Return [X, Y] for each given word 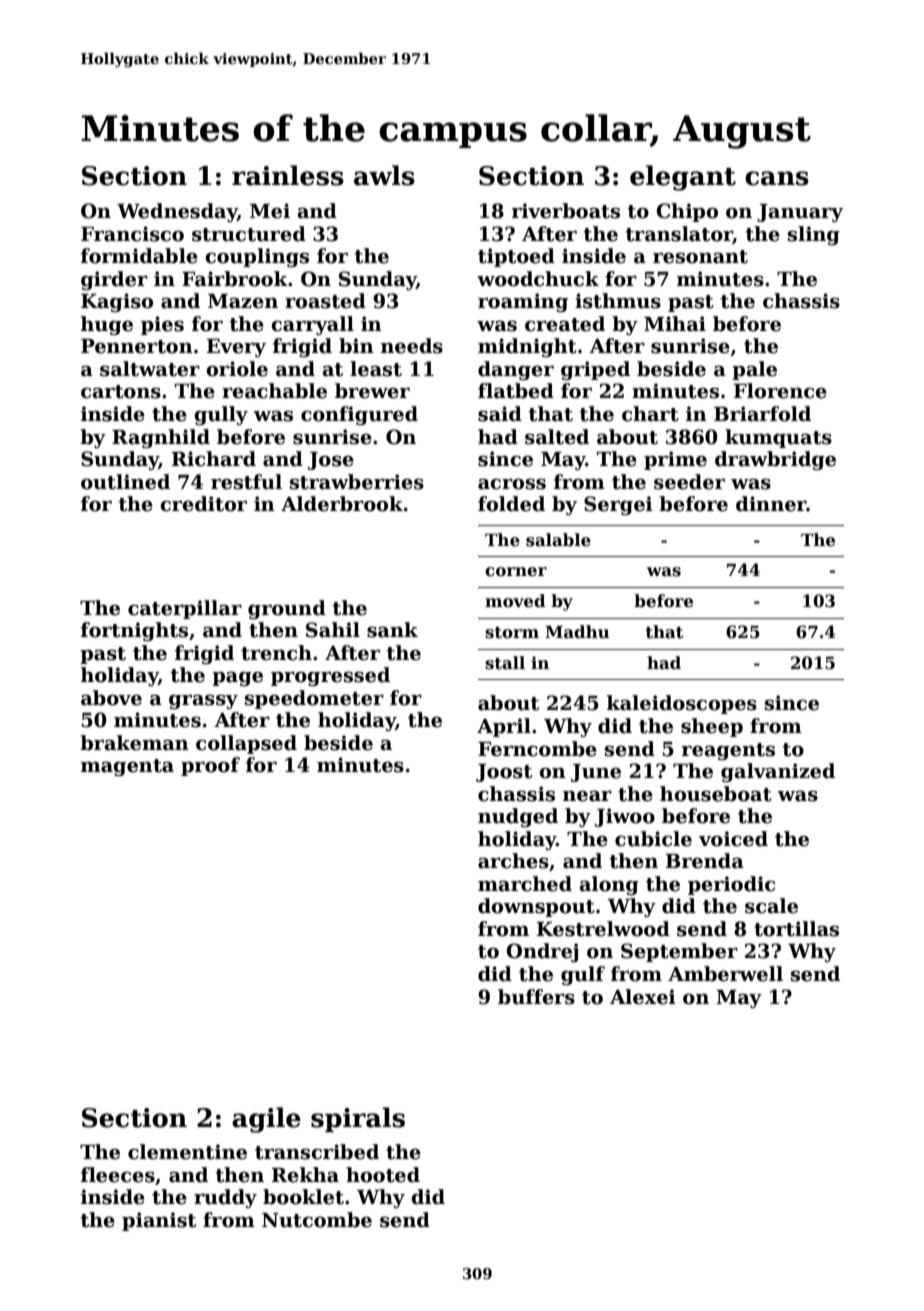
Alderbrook [342, 504]
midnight [527, 347]
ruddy [225, 1198]
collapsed [246, 744]
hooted [383, 1175]
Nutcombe [317, 1220]
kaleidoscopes [682, 704]
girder [114, 280]
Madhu [577, 632]
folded [511, 504]
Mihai [675, 324]
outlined [125, 482]
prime [675, 460]
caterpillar [185, 609]
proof [210, 766]
